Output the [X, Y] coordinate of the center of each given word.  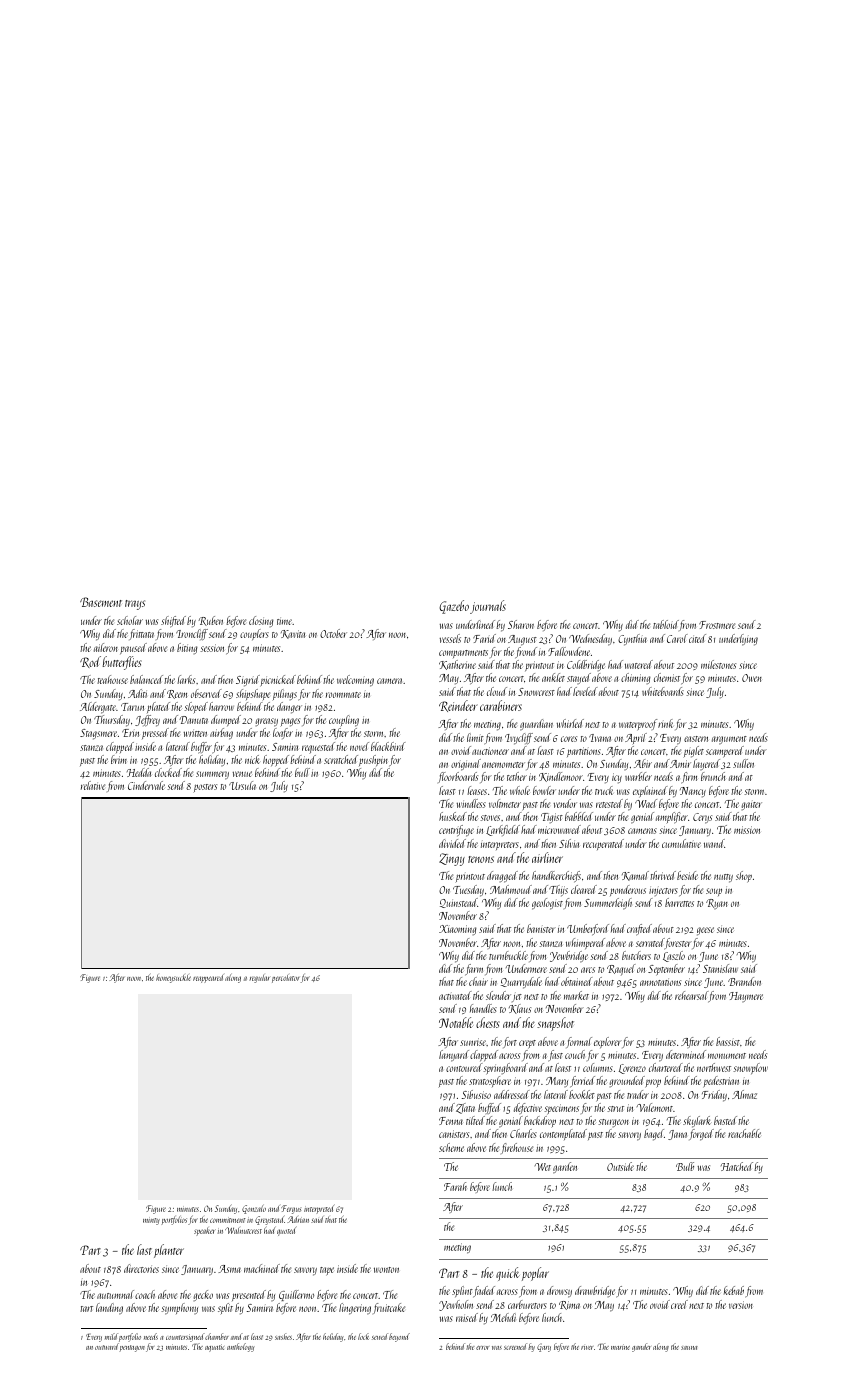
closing [261, 621]
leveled [585, 691]
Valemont [655, 1107]
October [333, 633]
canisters [454, 1134]
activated [455, 995]
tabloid [666, 624]
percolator [285, 978]
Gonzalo [254, 1209]
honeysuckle [173, 978]
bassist [728, 1041]
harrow [221, 706]
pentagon [132, 1348]
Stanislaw [720, 968]
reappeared [208, 978]
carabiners [501, 705]
